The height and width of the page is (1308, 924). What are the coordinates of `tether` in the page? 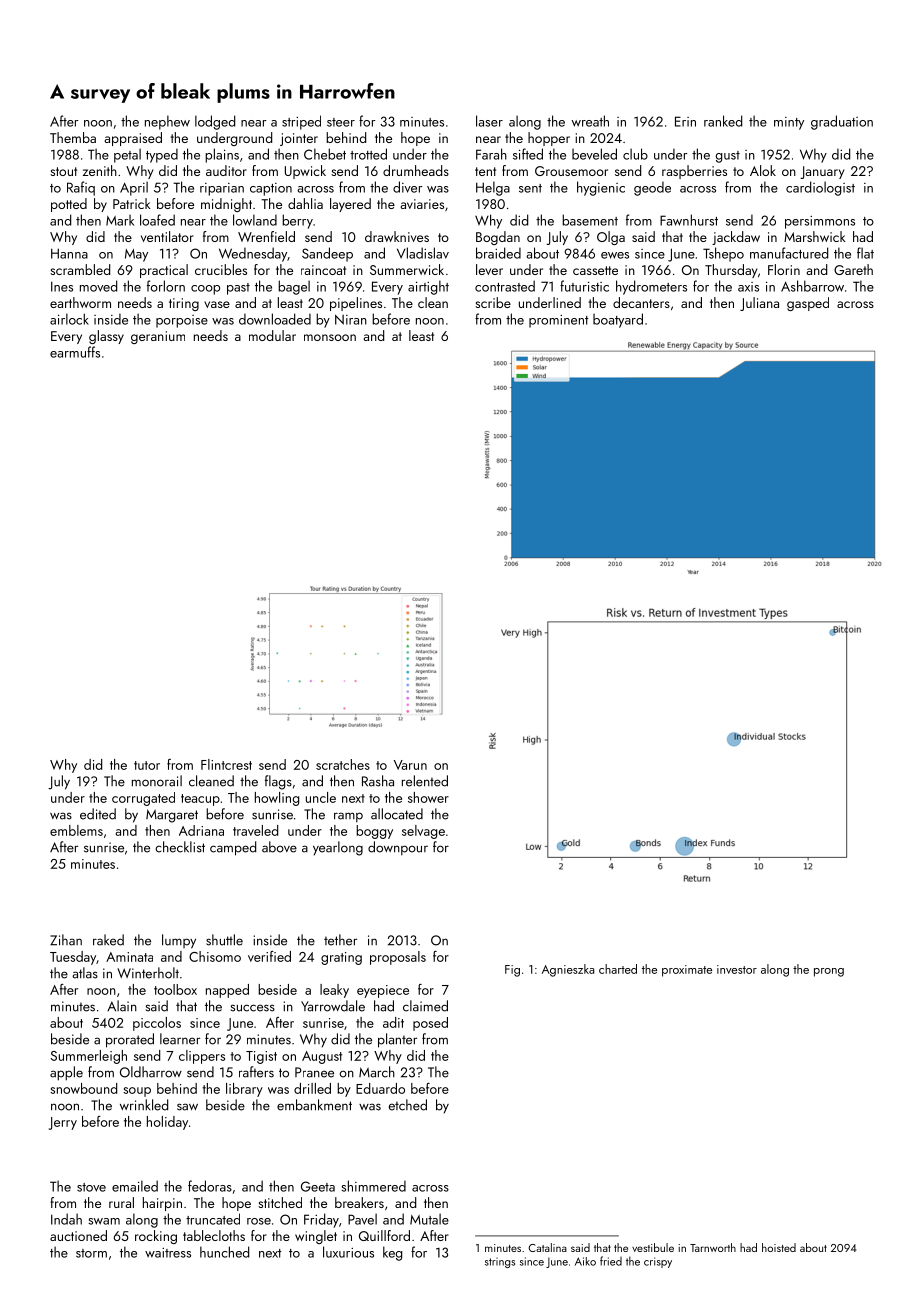 It's located at (340, 940).
